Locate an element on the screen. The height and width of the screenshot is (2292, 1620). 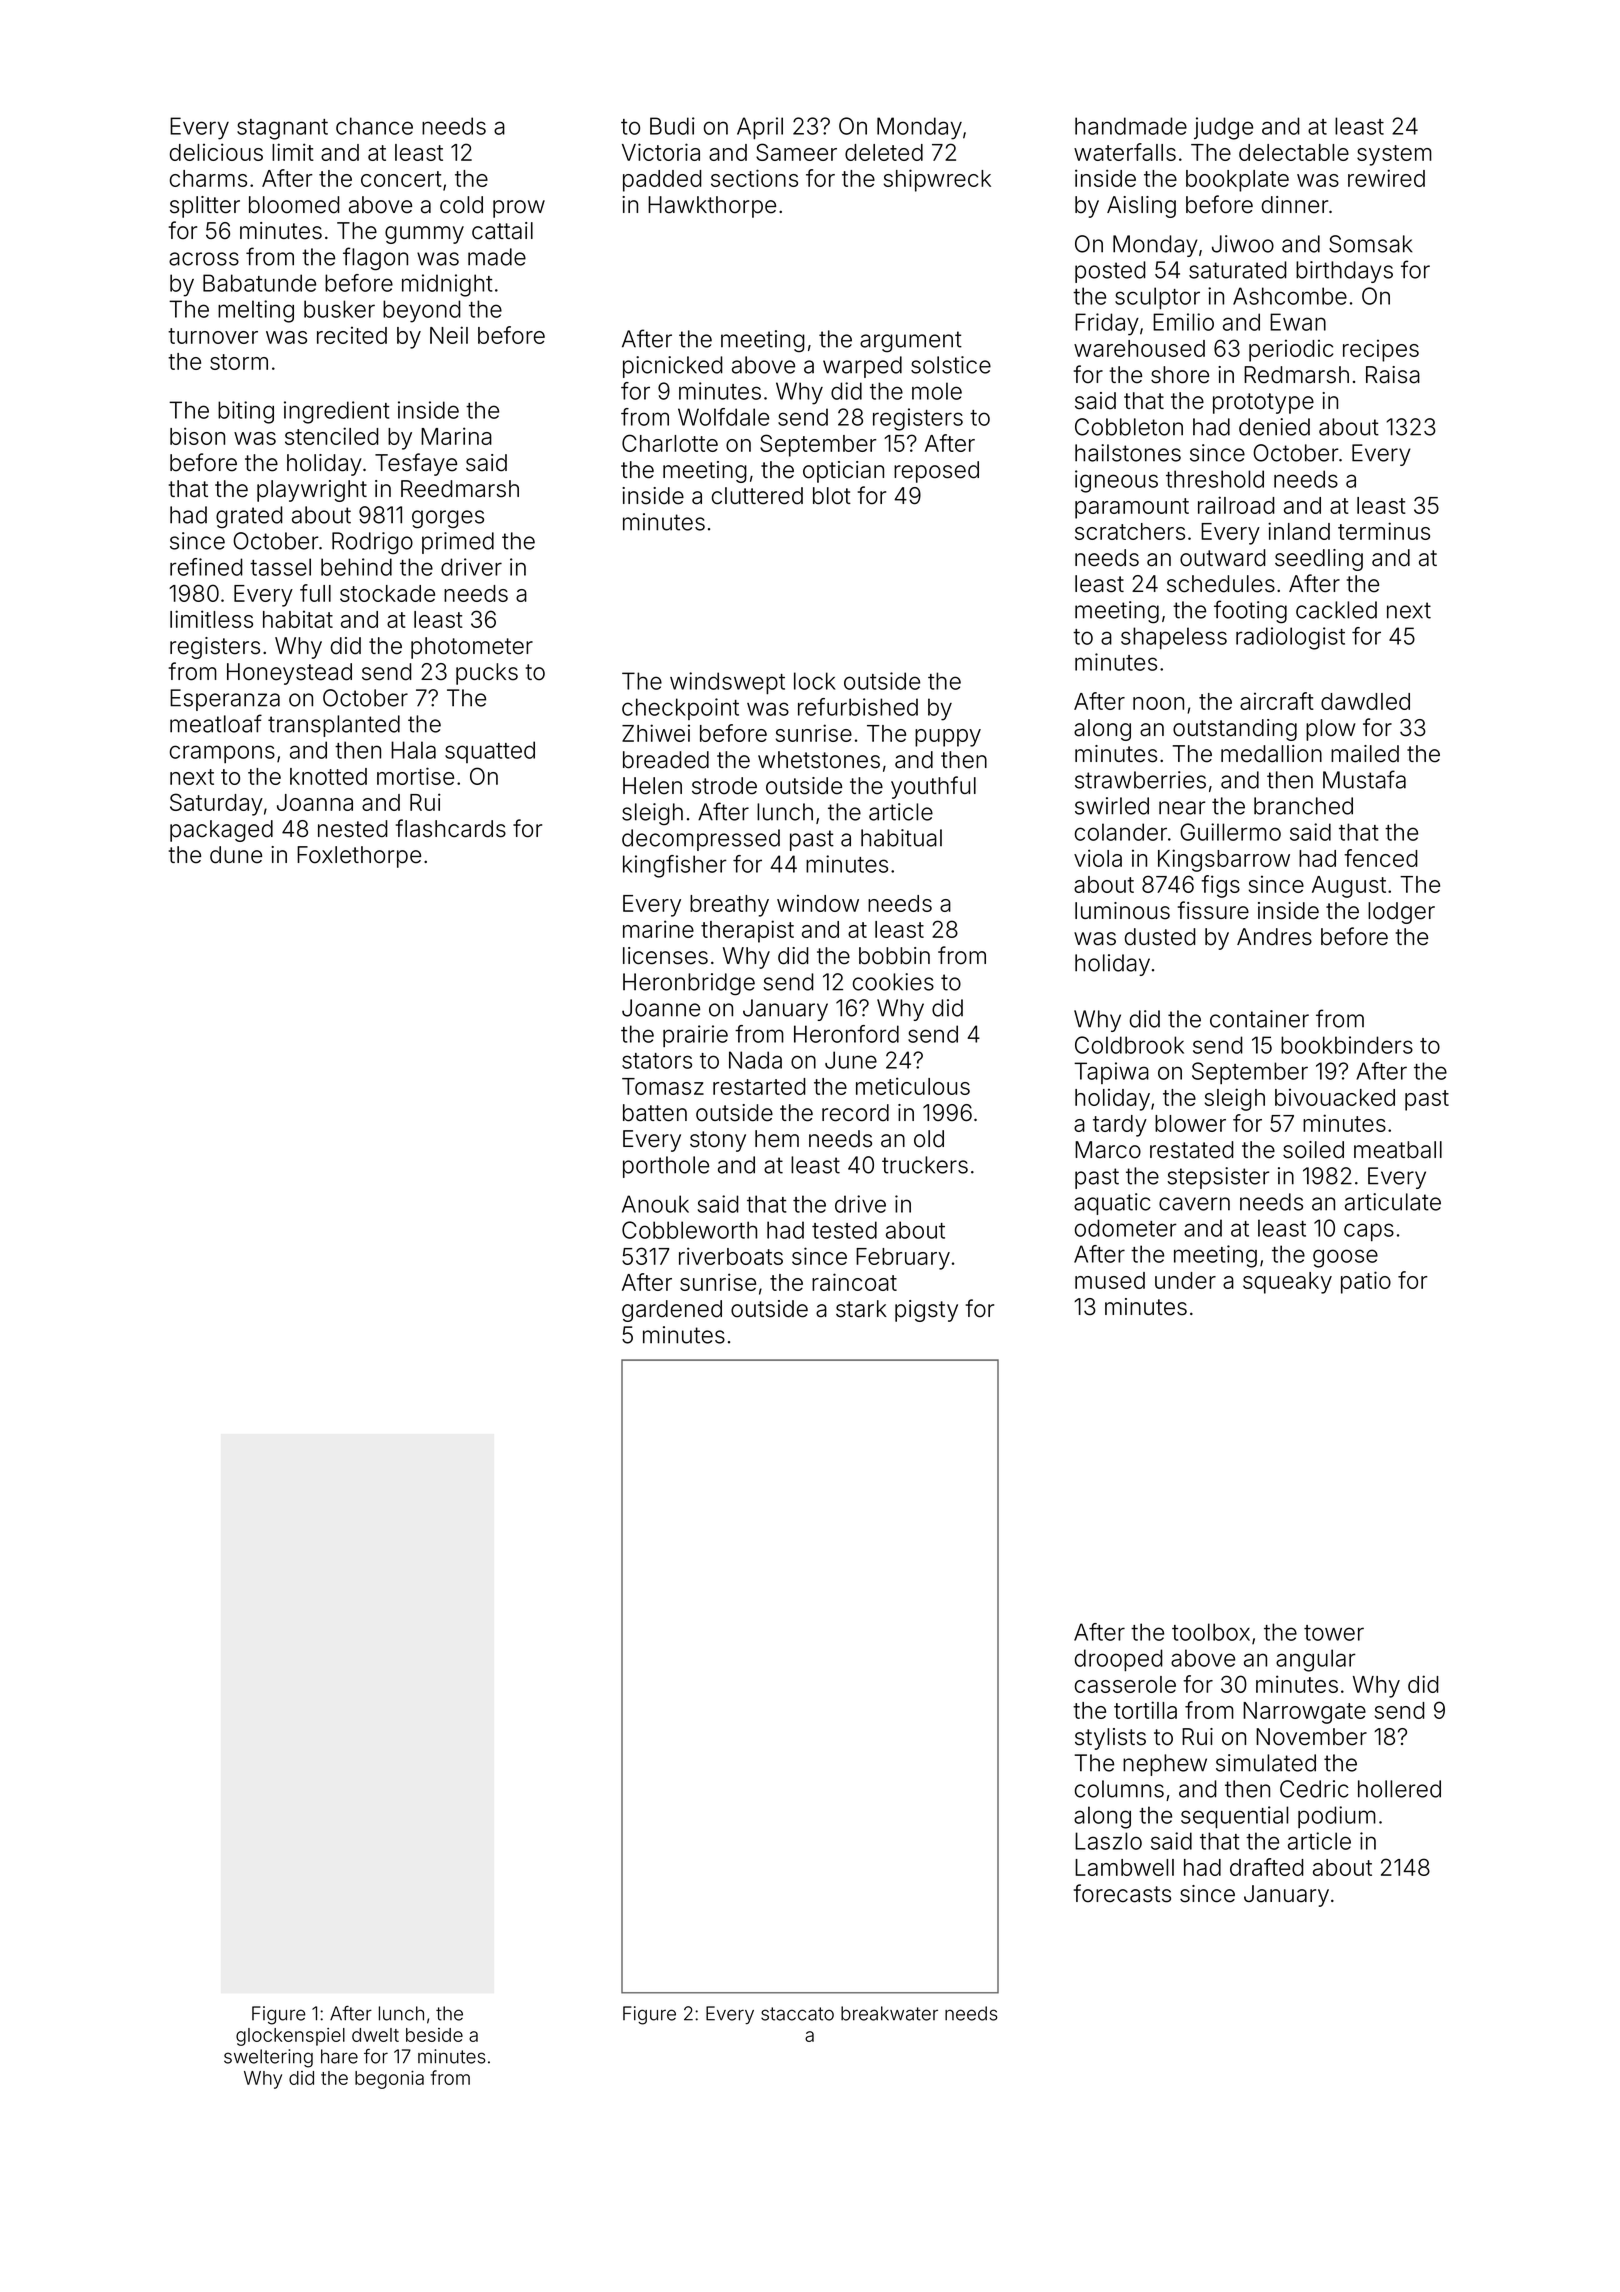
Raisa is located at coordinates (1393, 375).
